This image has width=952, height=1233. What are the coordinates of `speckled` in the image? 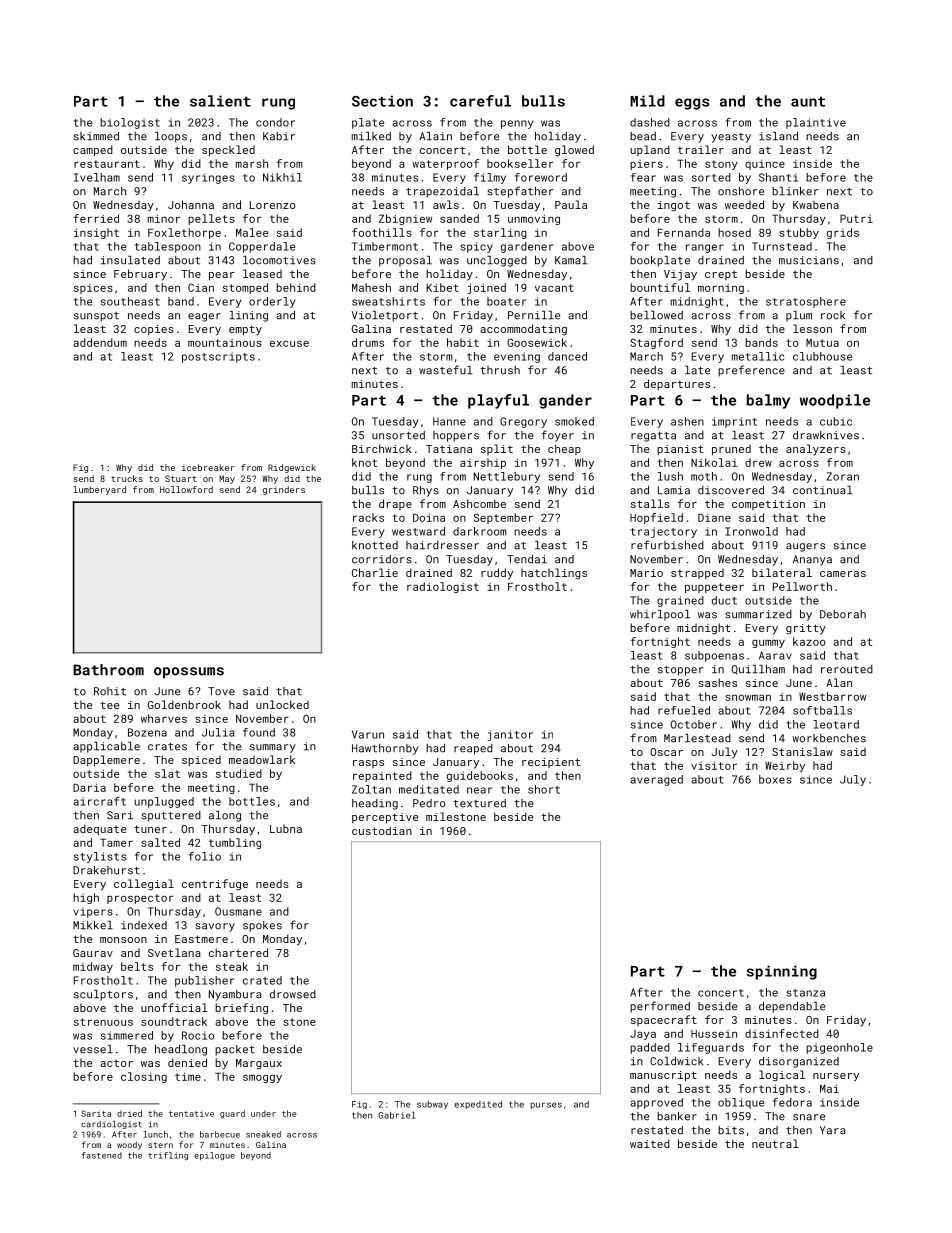 It's located at (228, 151).
